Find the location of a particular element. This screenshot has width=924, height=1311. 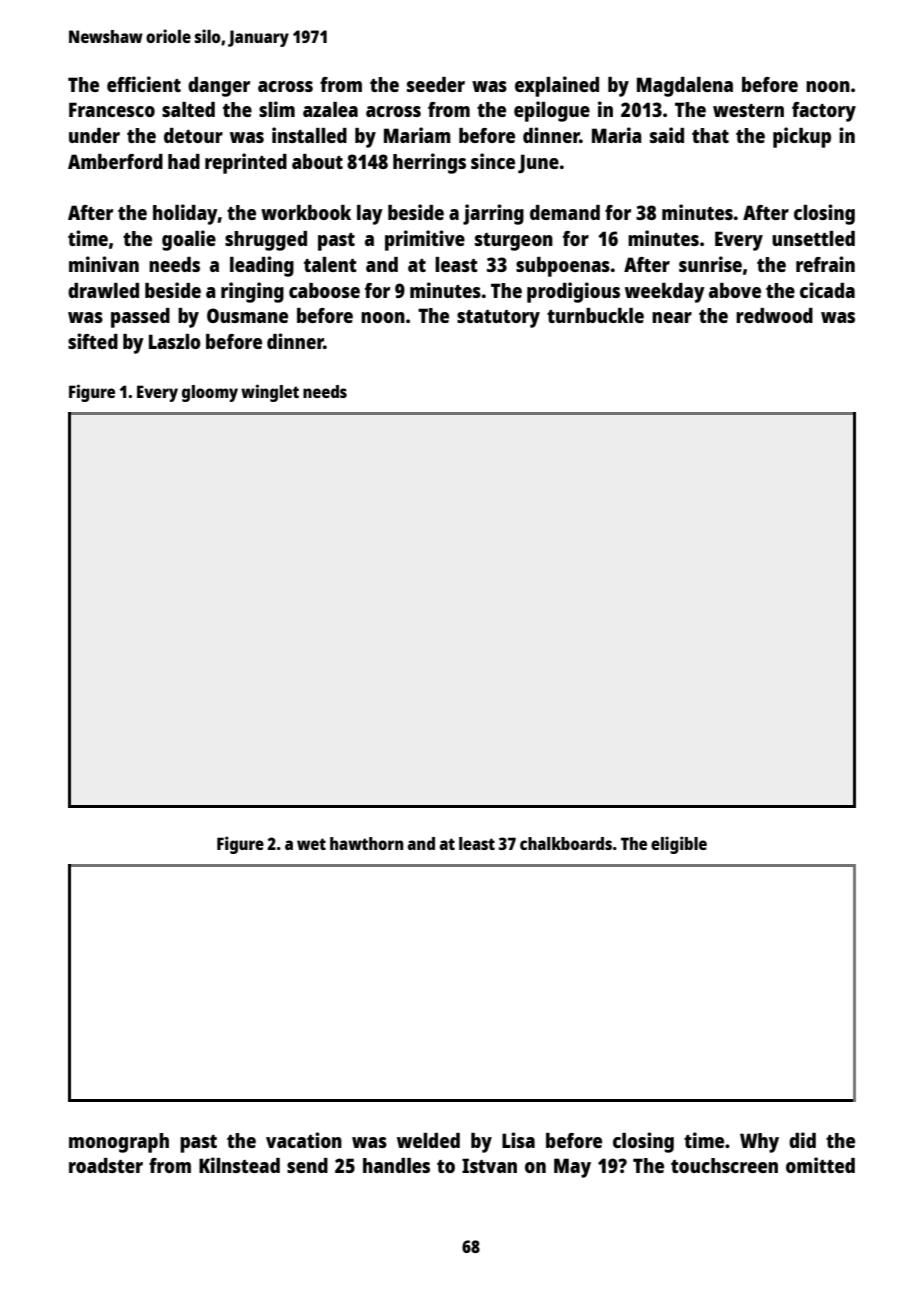

caboose is located at coordinates (324, 290).
